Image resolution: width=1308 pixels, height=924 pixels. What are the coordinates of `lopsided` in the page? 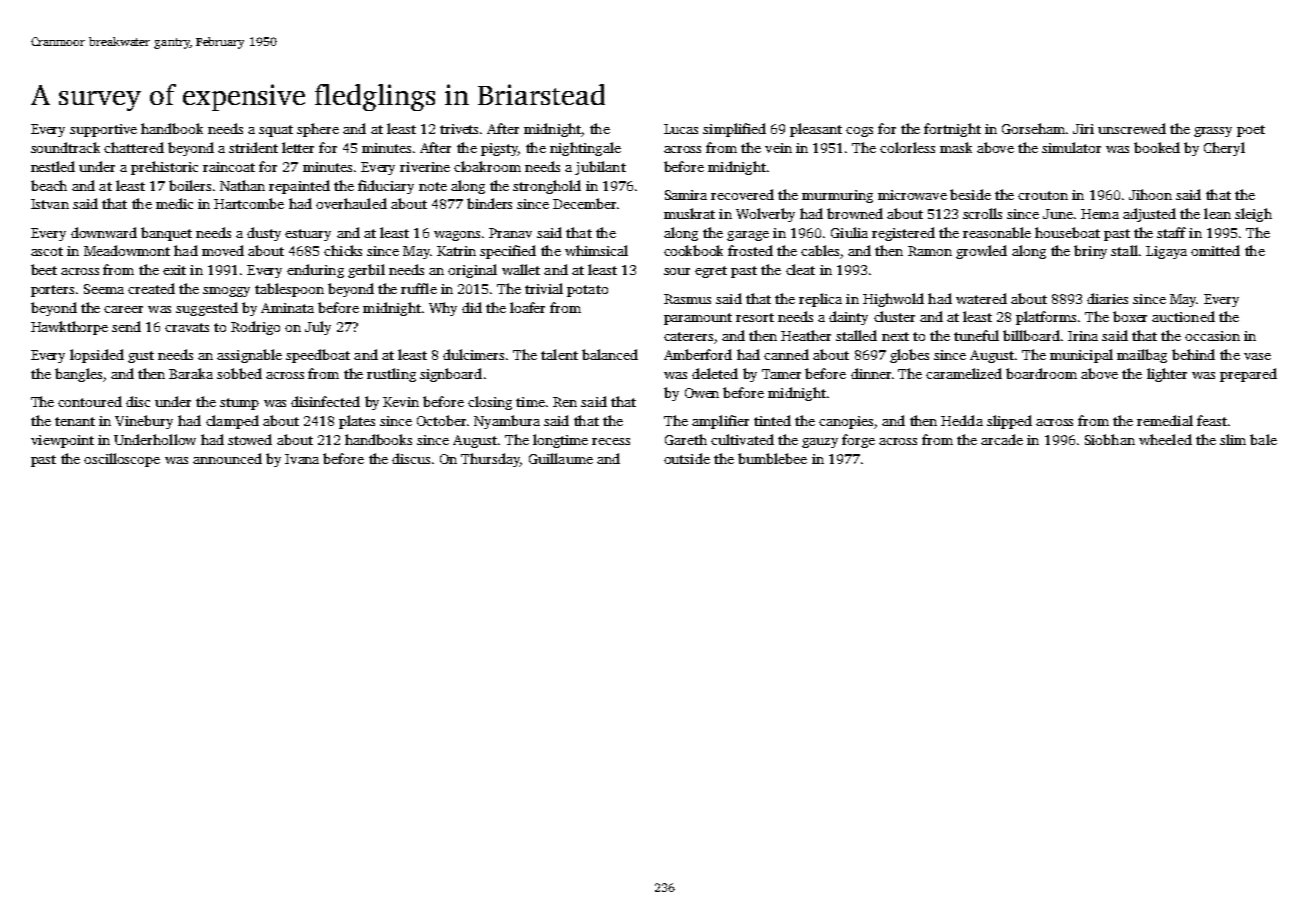 It's located at (97, 356).
